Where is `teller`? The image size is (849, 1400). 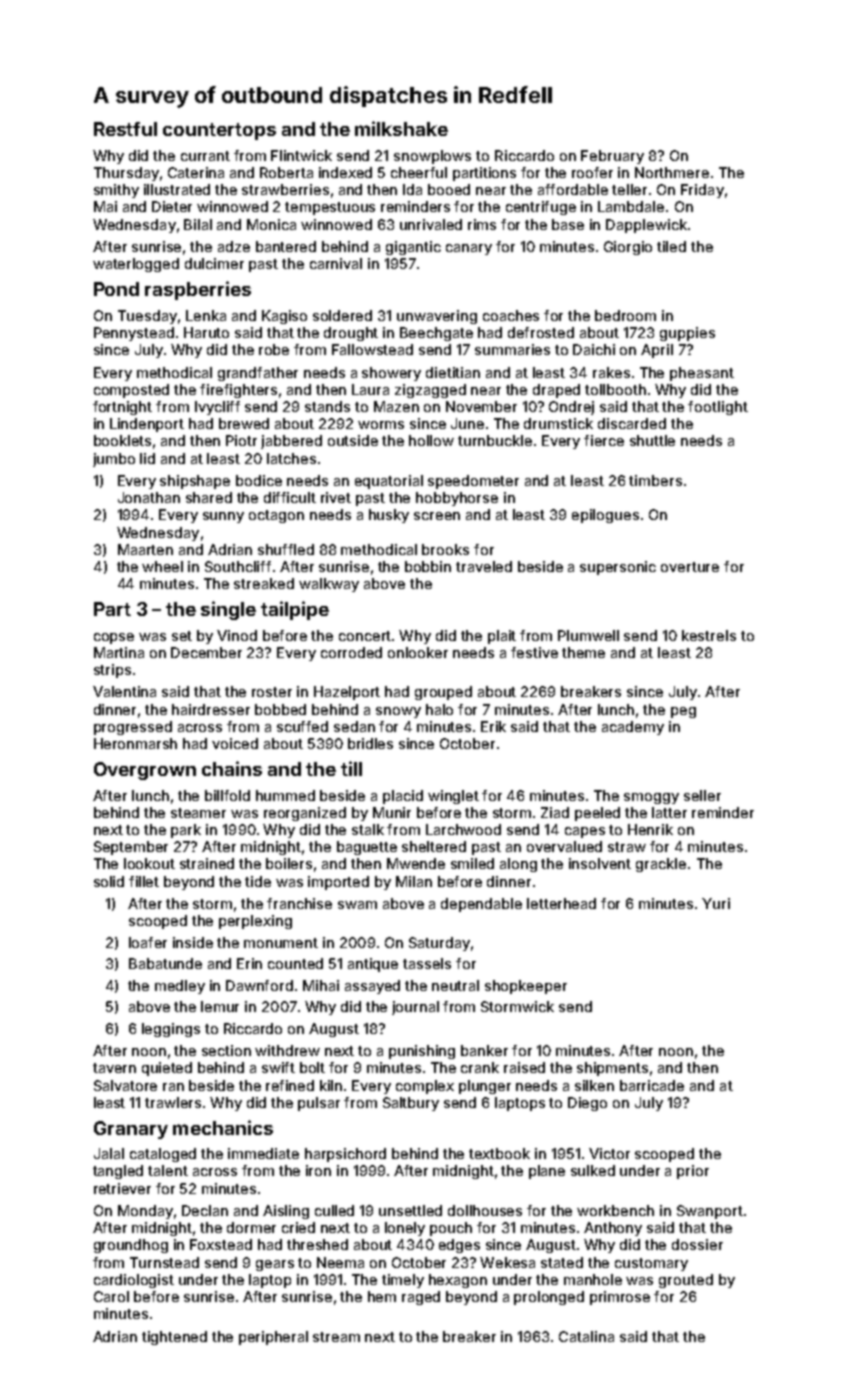 teller is located at coordinates (629, 189).
